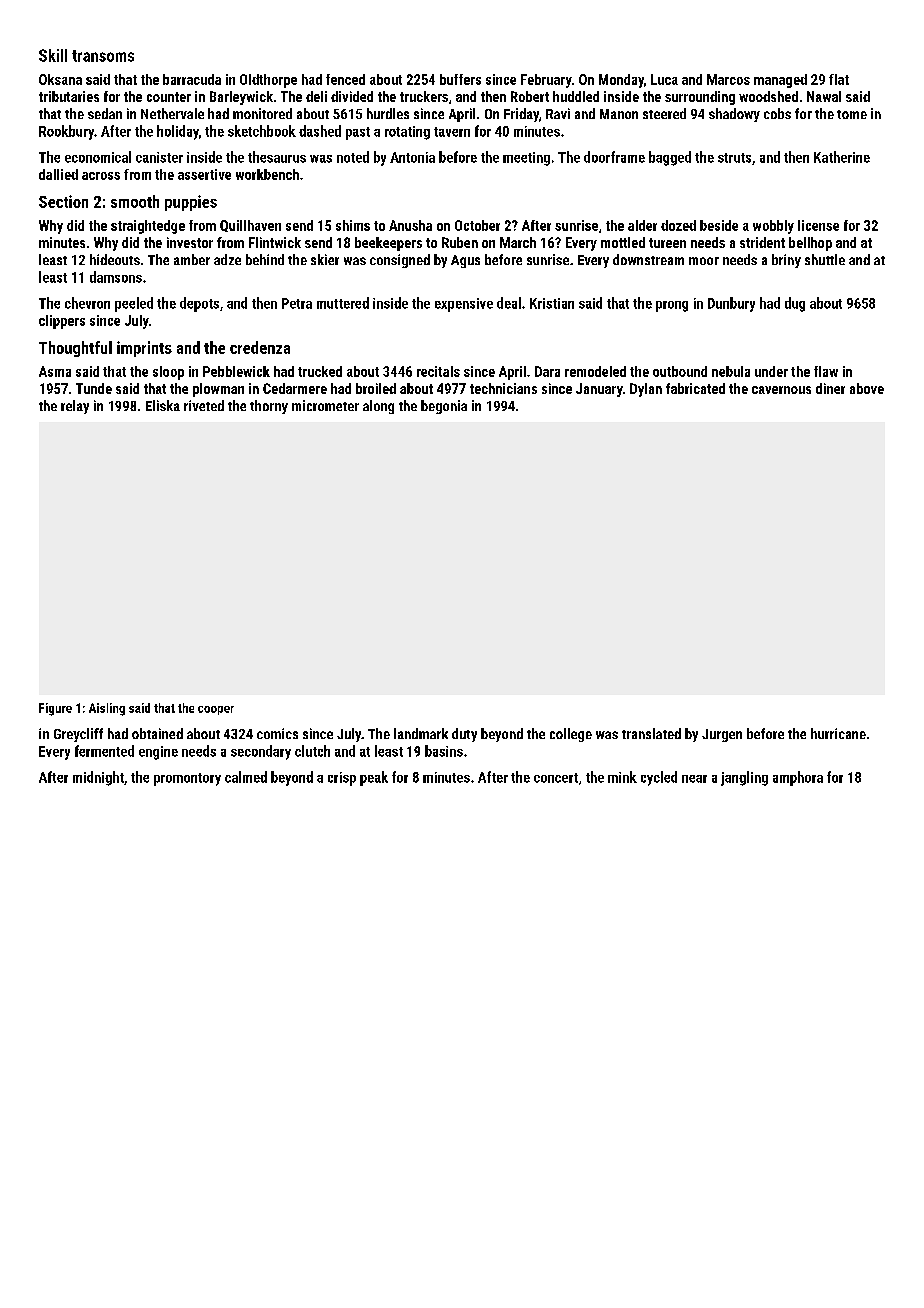 This screenshot has width=924, height=1308. What do you see at coordinates (664, 79) in the screenshot?
I see `Luca` at bounding box center [664, 79].
